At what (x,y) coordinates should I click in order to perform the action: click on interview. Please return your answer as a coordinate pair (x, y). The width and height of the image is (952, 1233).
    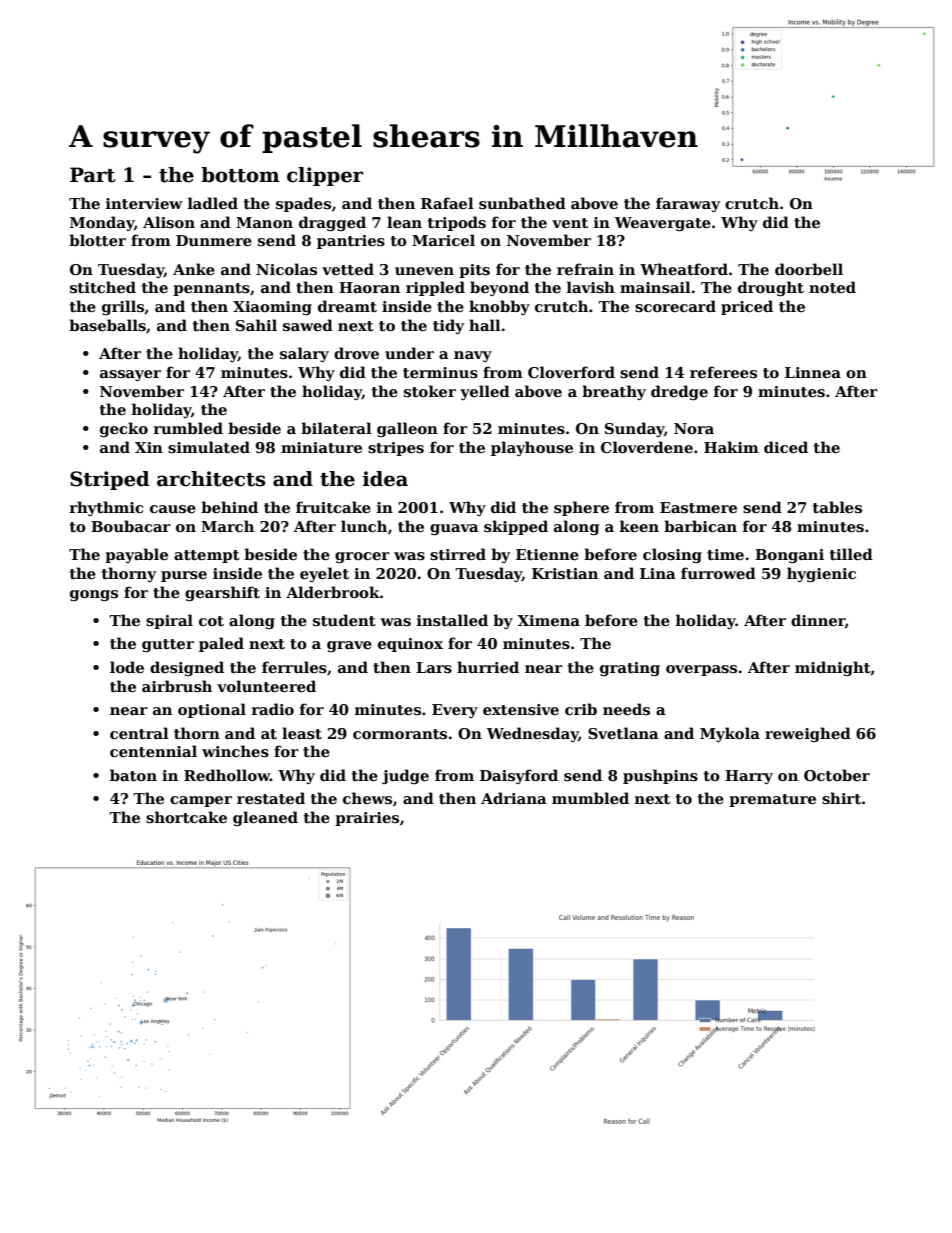
    Looking at the image, I should click on (144, 203).
